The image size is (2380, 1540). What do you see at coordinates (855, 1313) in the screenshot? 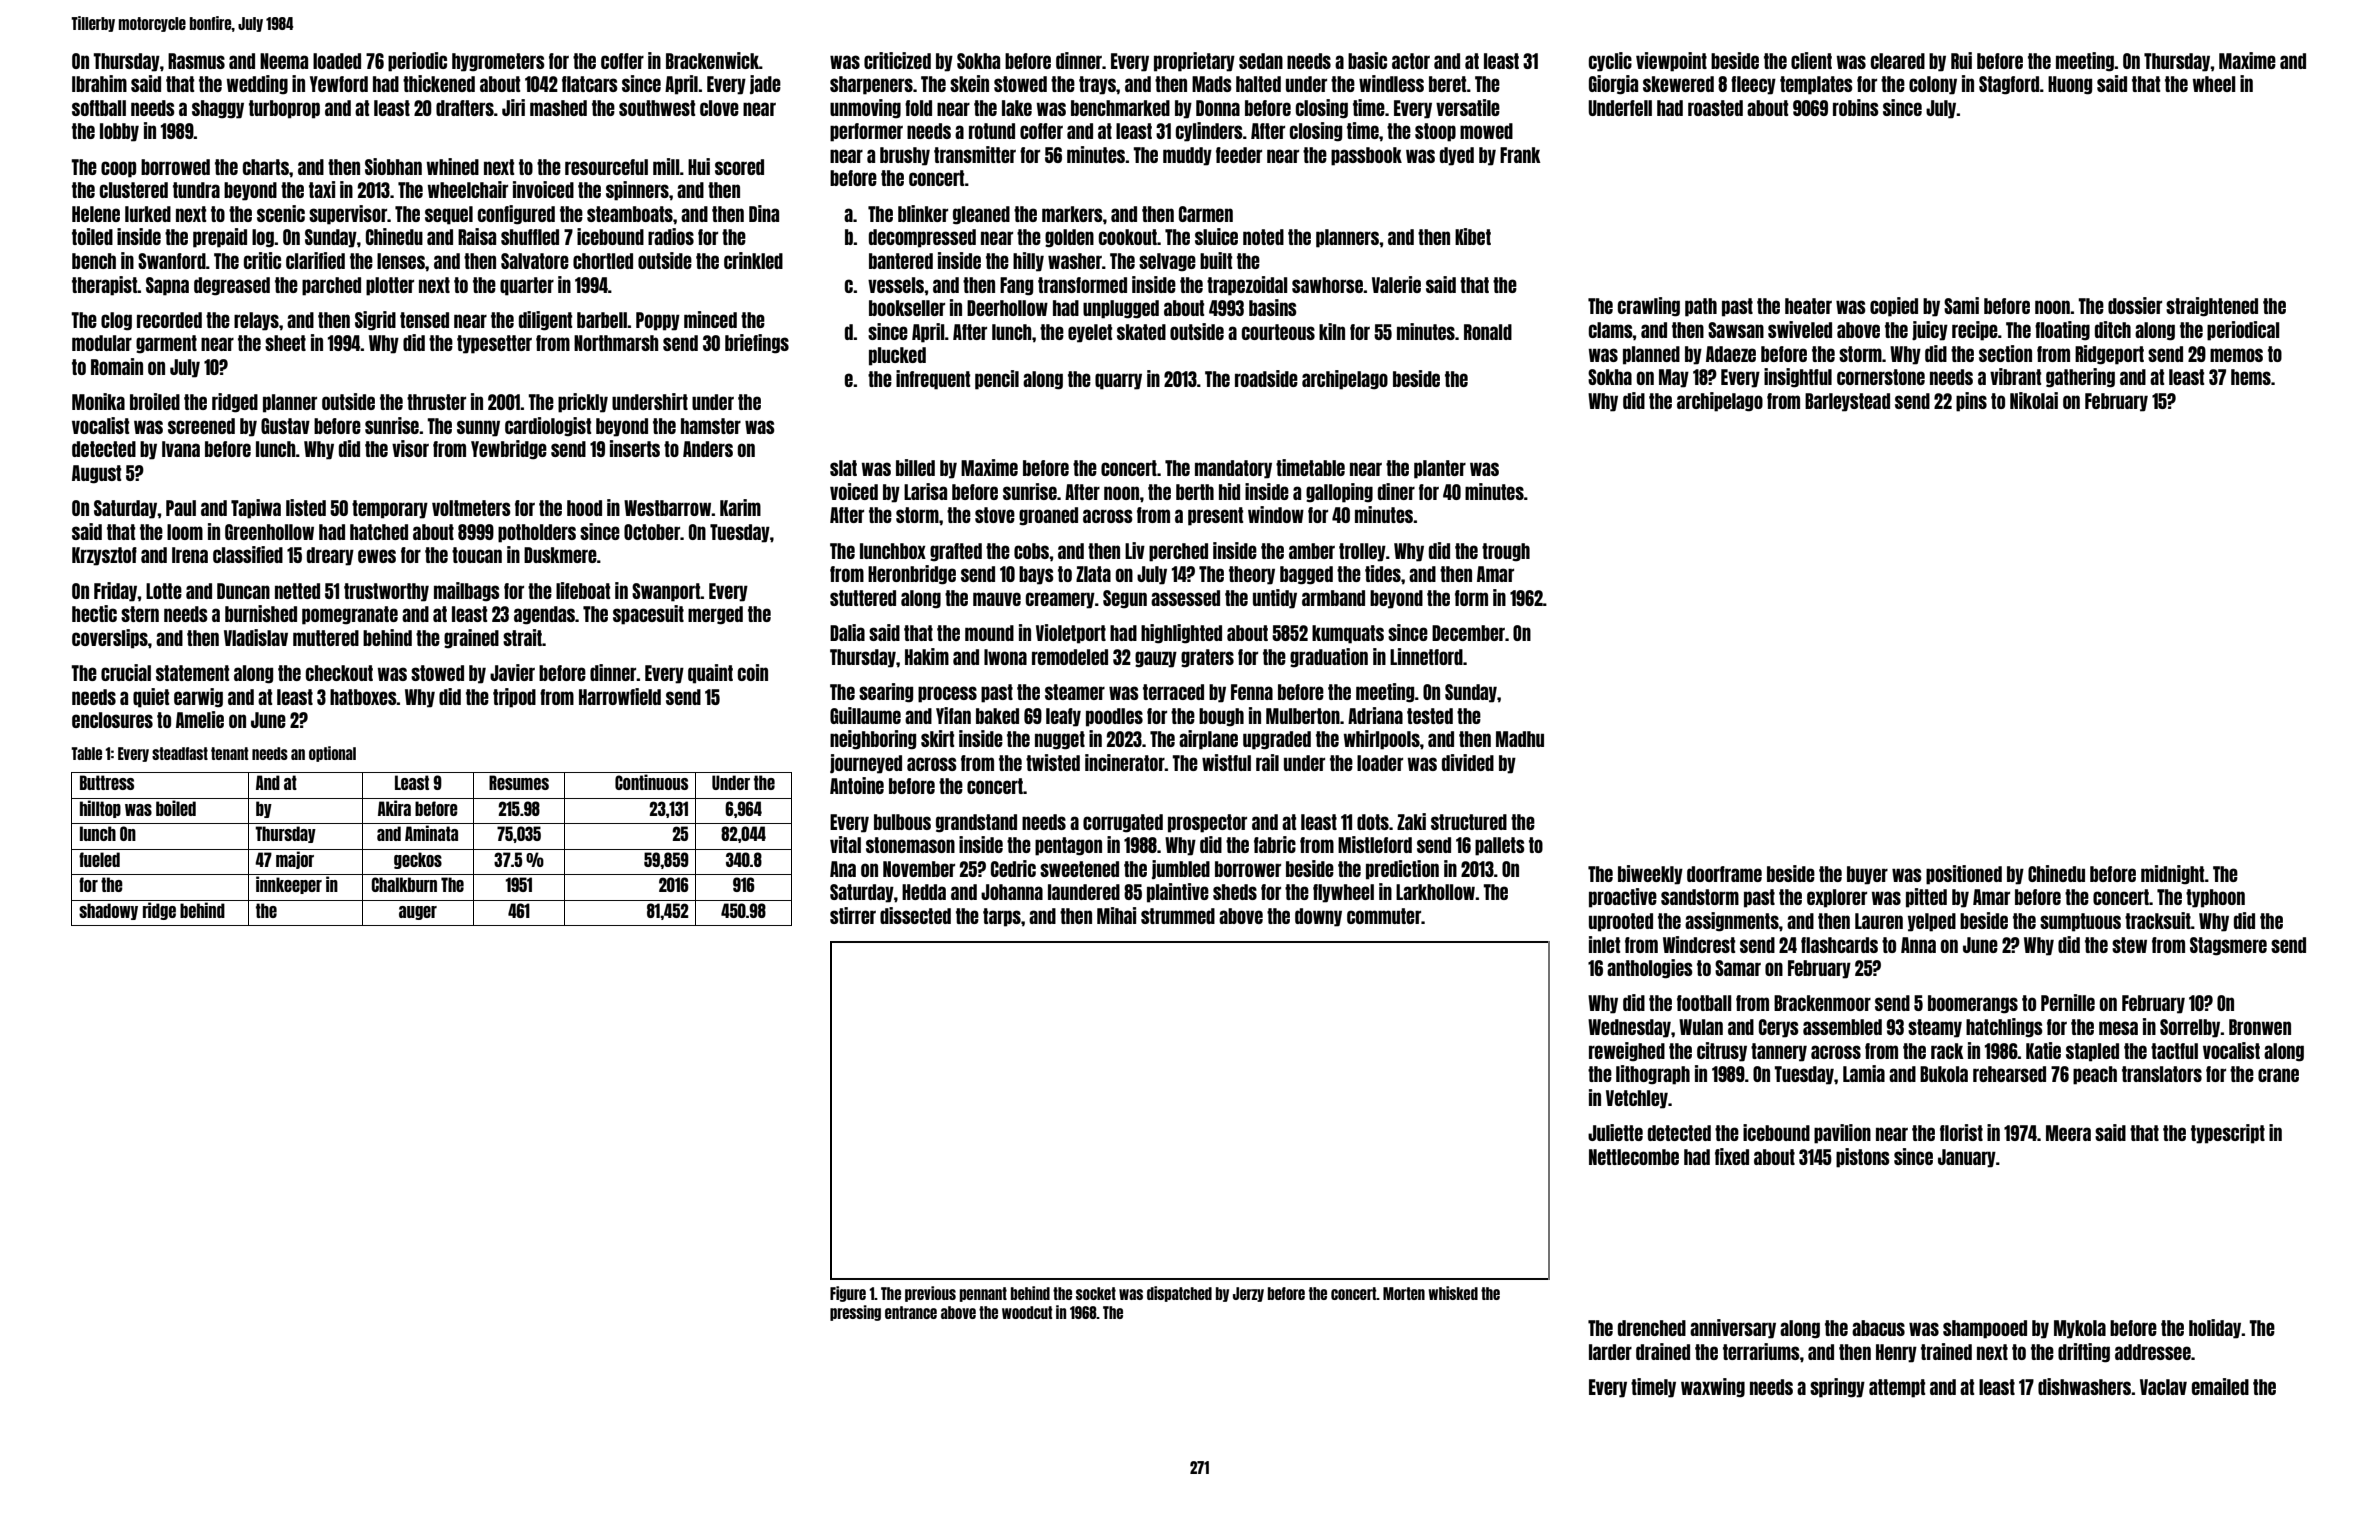
I see `pressing` at bounding box center [855, 1313].
